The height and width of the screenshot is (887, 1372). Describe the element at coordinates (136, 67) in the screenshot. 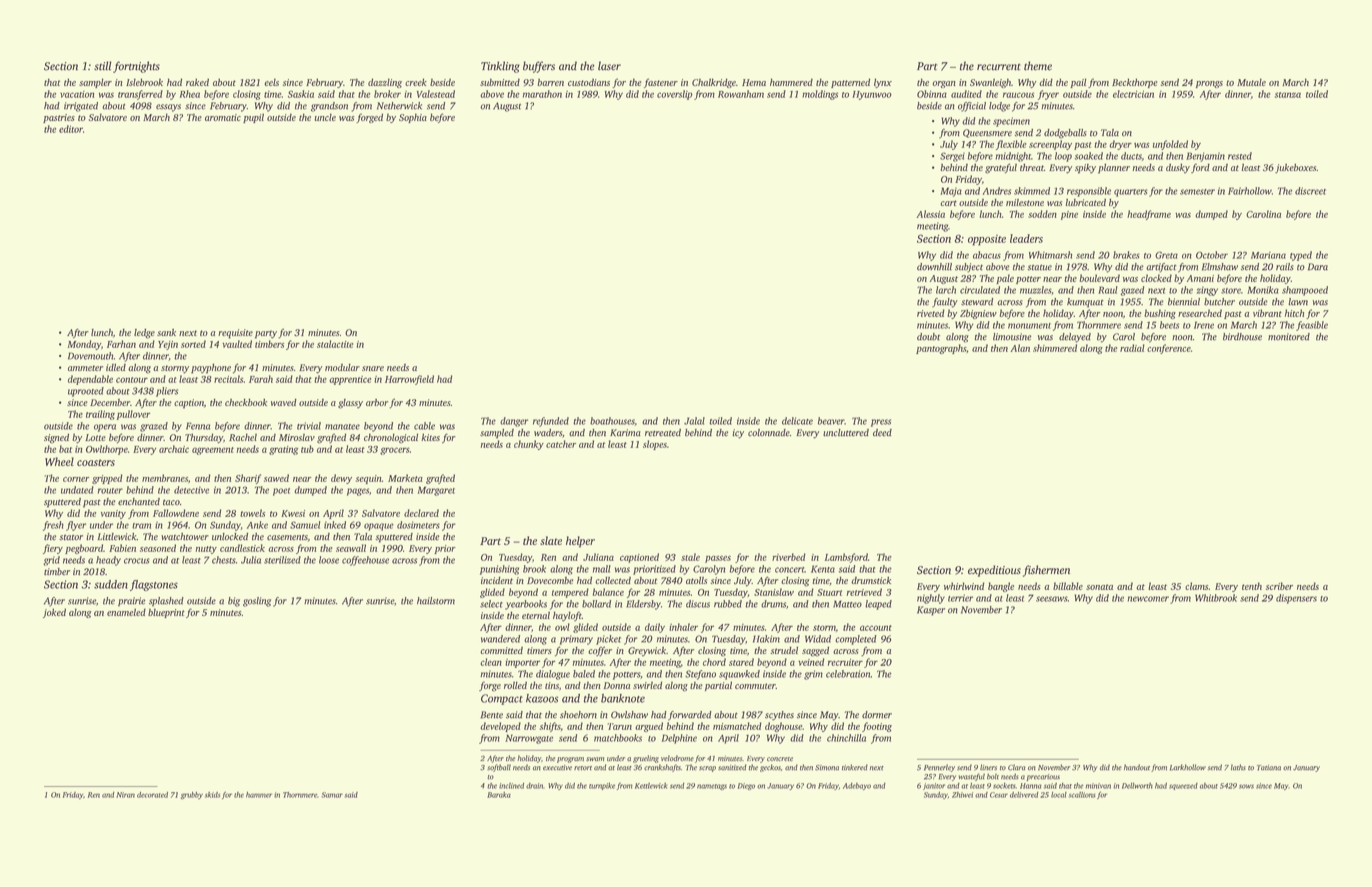

I see `fortnights` at that location.
